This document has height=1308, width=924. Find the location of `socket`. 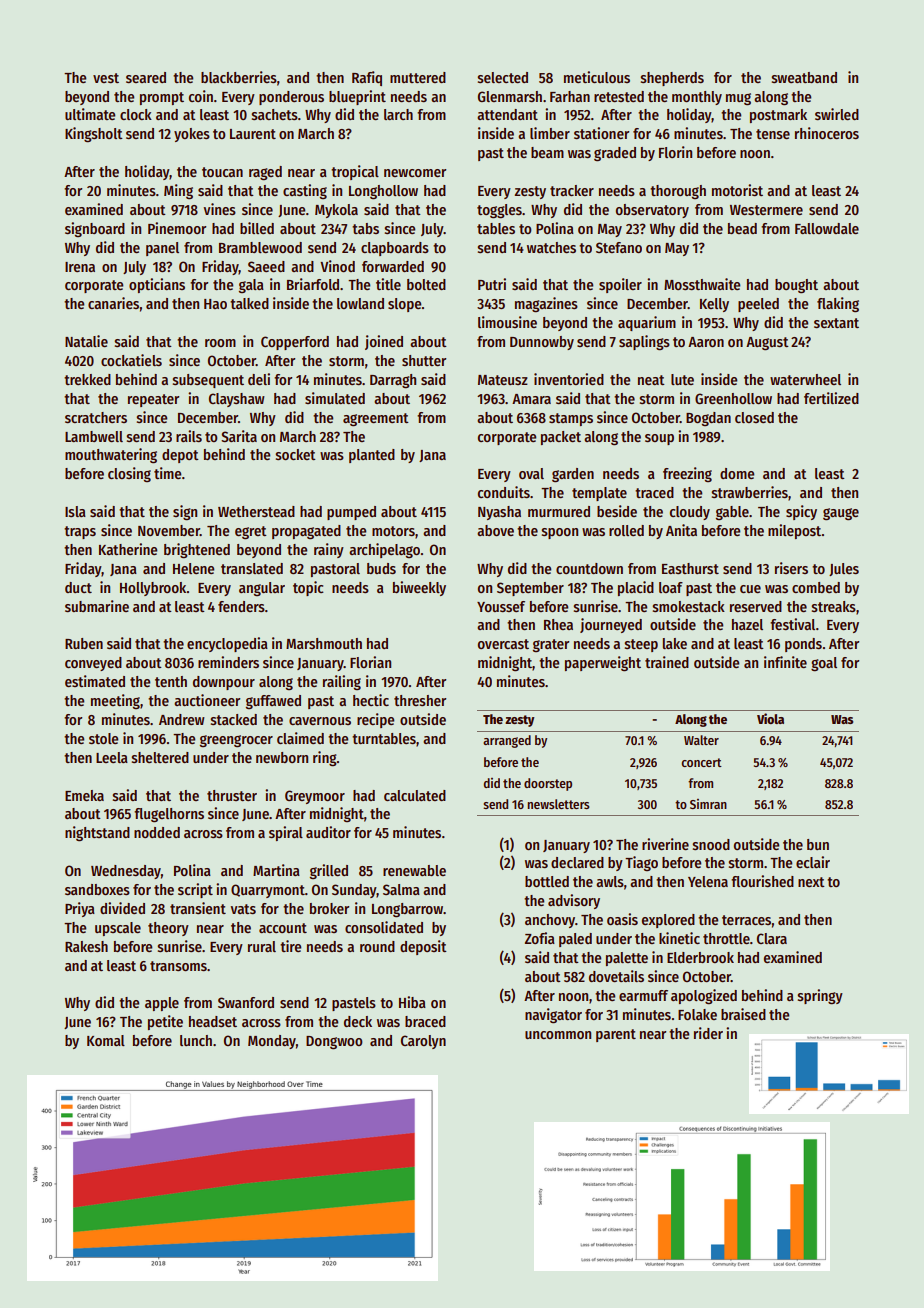

socket is located at coordinates (295, 454).
